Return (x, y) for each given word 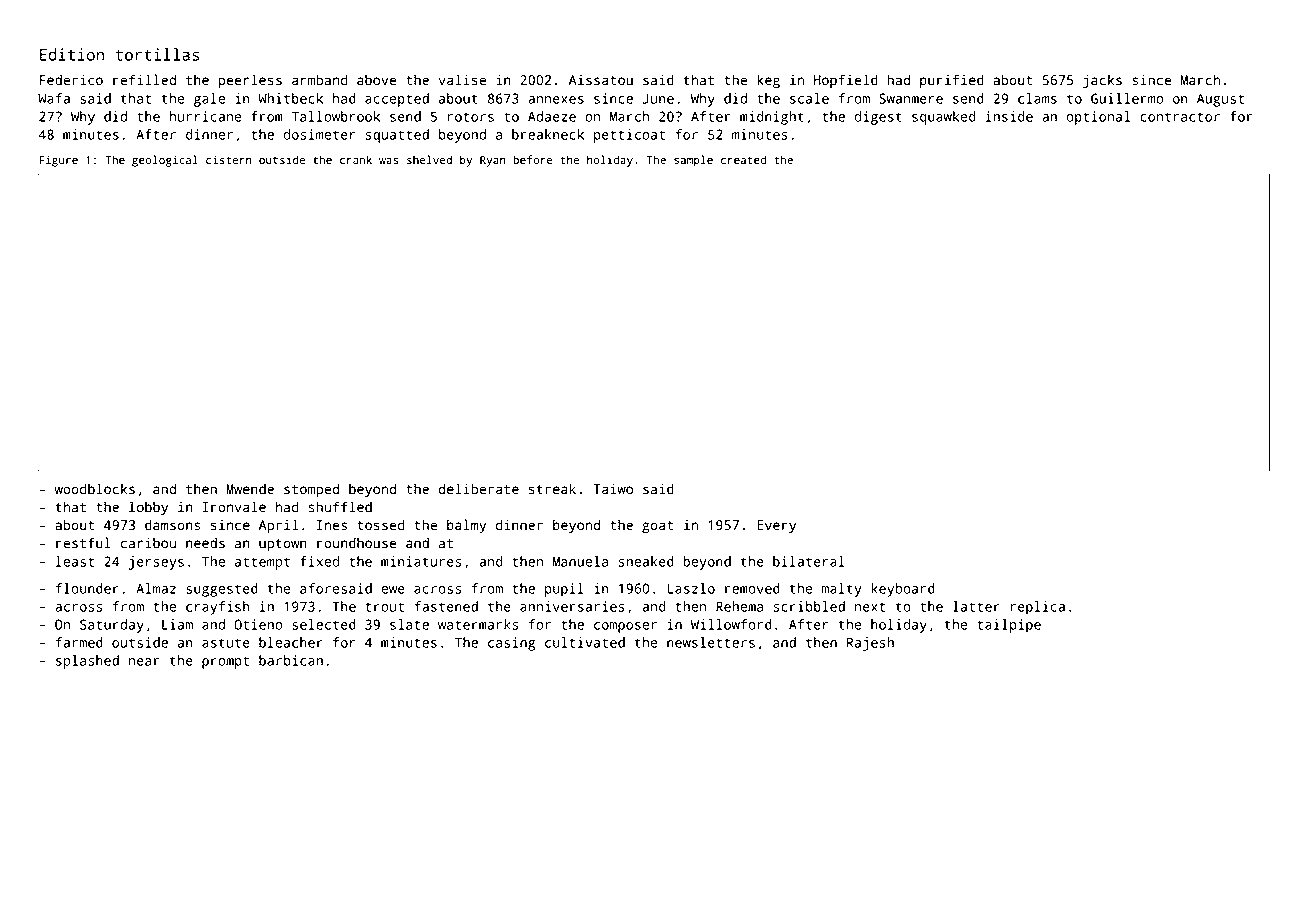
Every (776, 526)
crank (356, 160)
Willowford (731, 624)
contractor (1180, 117)
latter (976, 606)
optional (1098, 118)
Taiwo (613, 489)
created (743, 160)
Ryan (493, 161)
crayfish (218, 608)
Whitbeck (290, 98)
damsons (172, 525)
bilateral (809, 561)
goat (657, 527)
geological (165, 161)
